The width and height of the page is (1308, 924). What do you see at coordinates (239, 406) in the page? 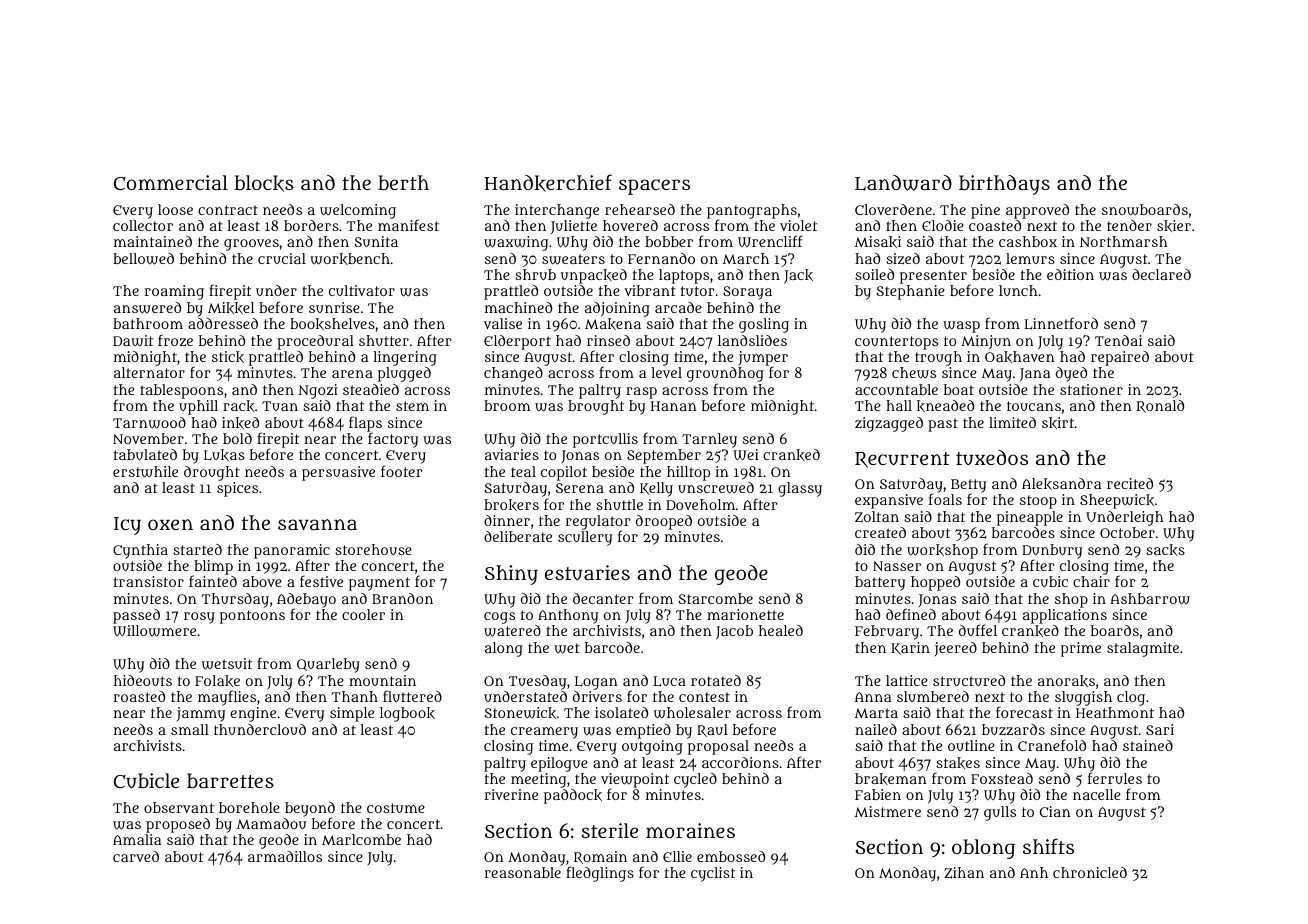
I see `rack` at bounding box center [239, 406].
